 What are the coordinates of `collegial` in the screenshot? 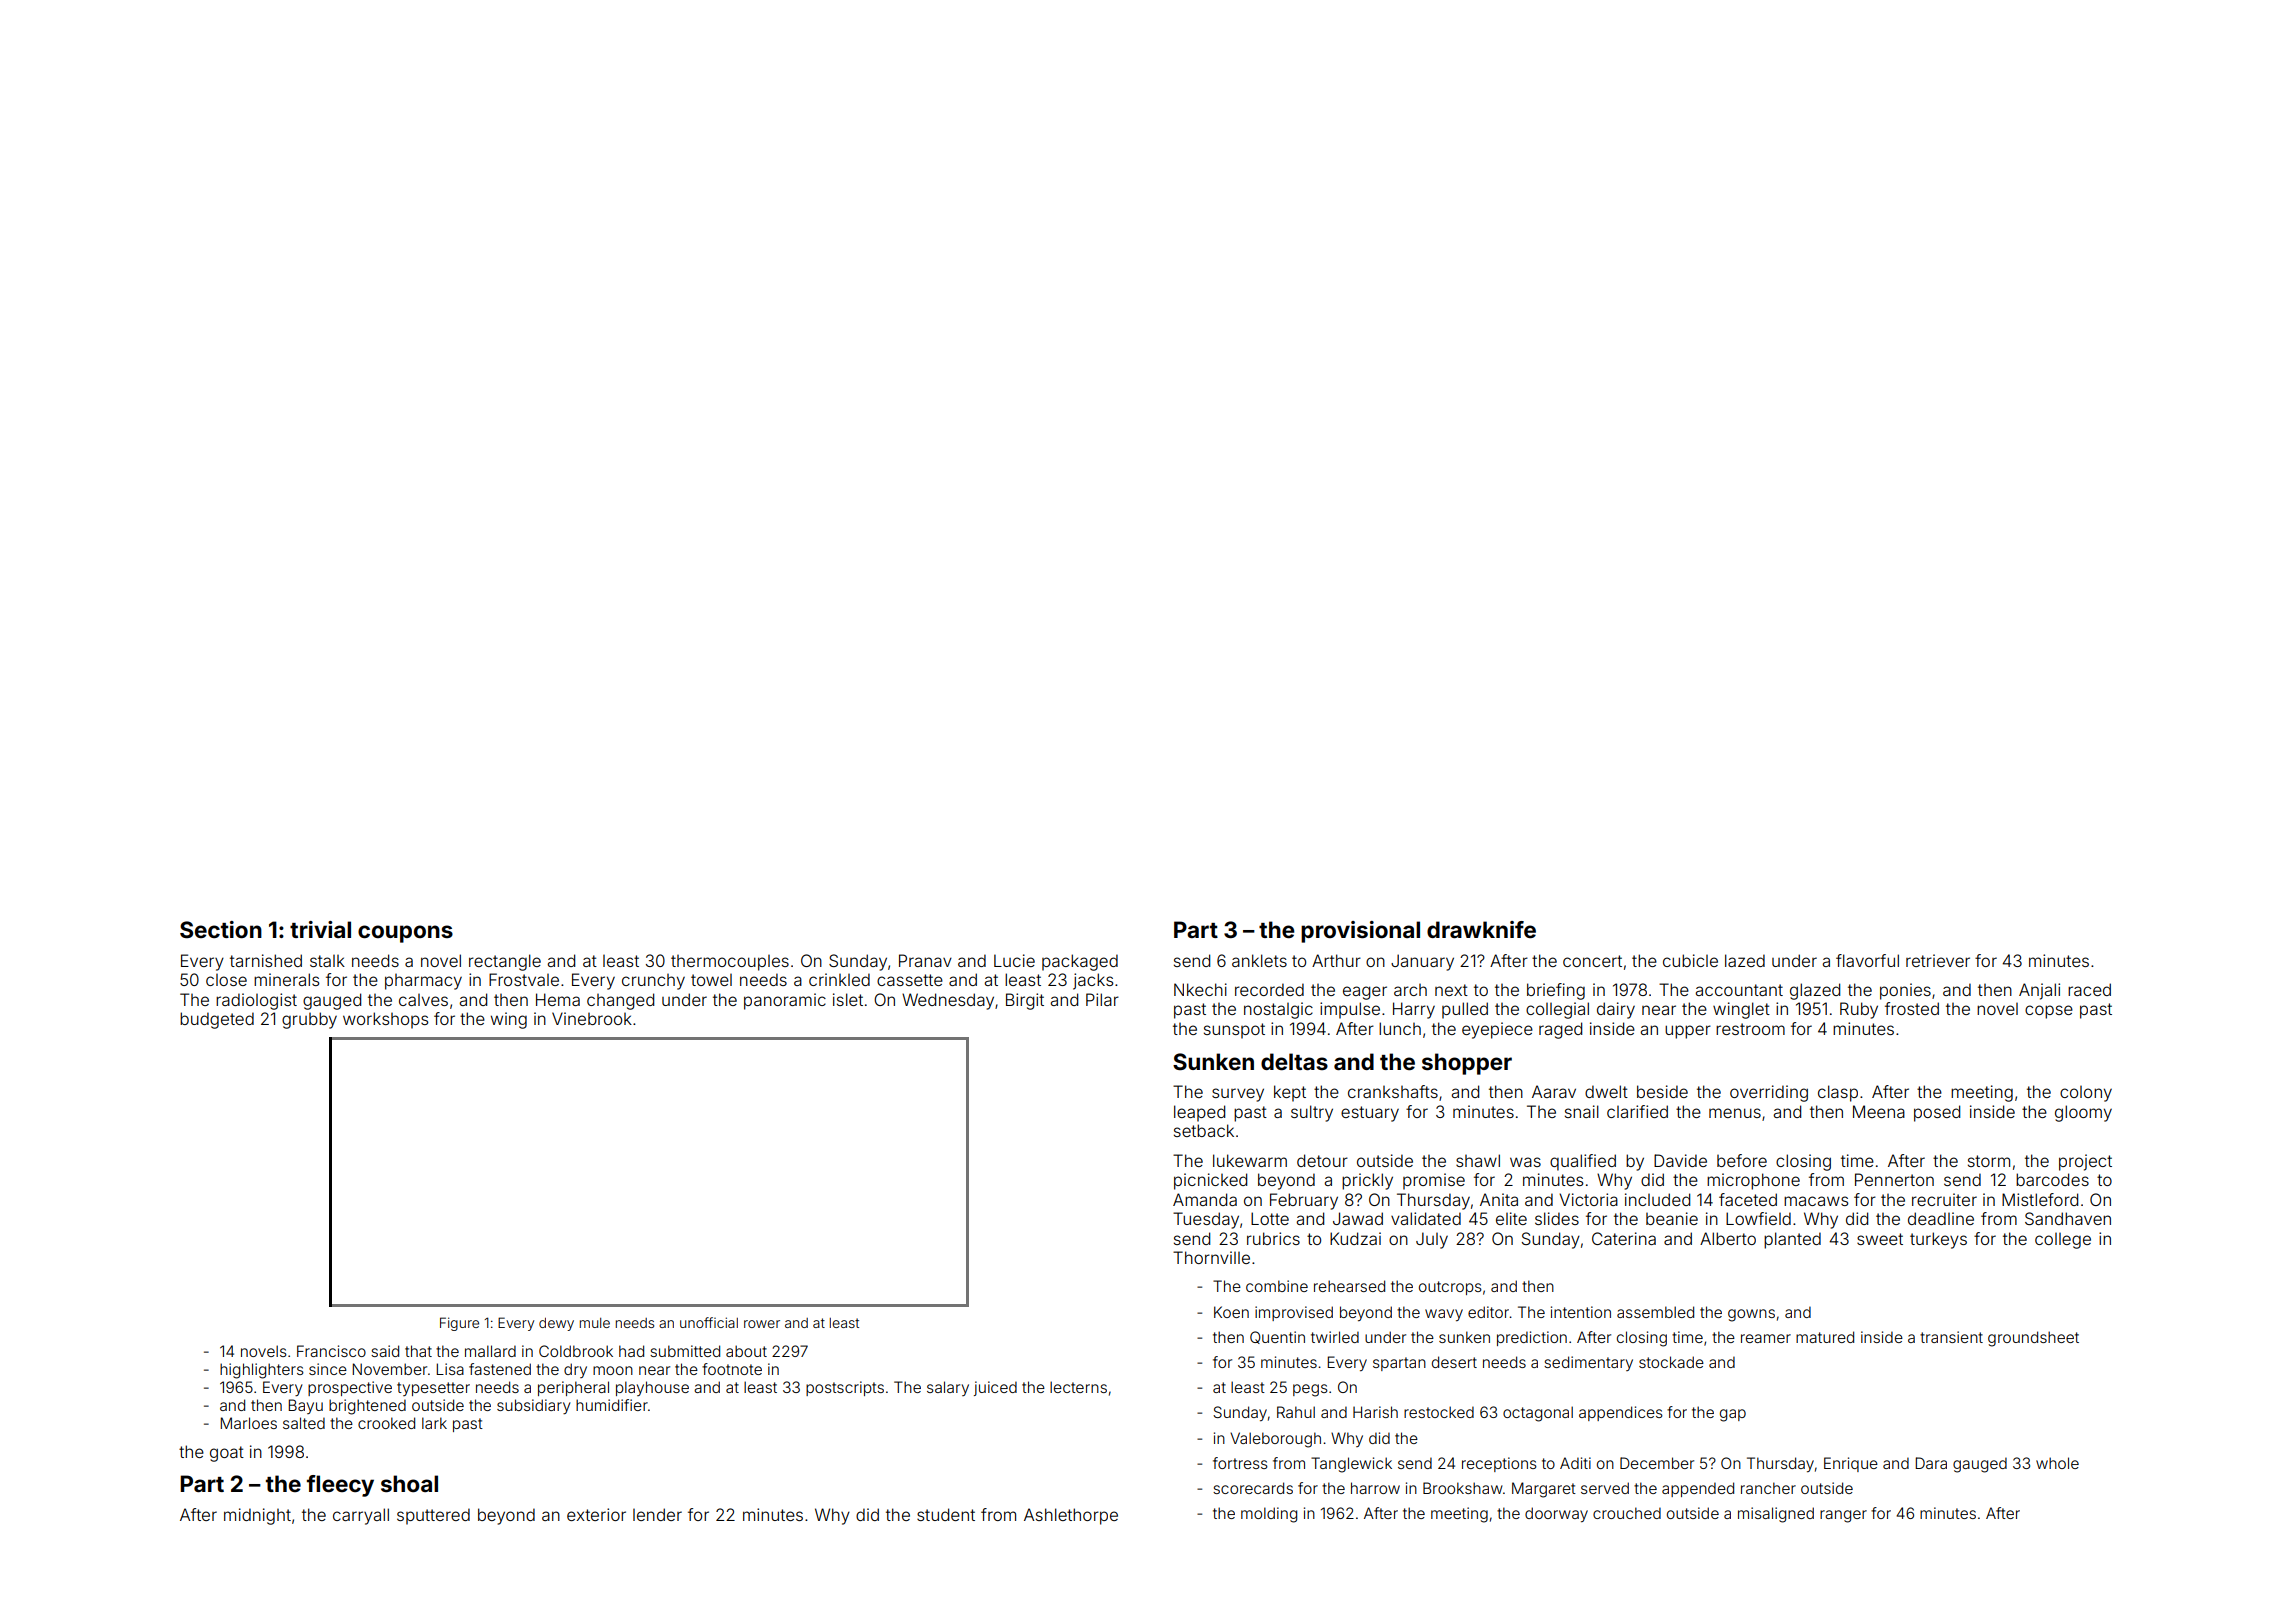 It's located at (1557, 1010).
